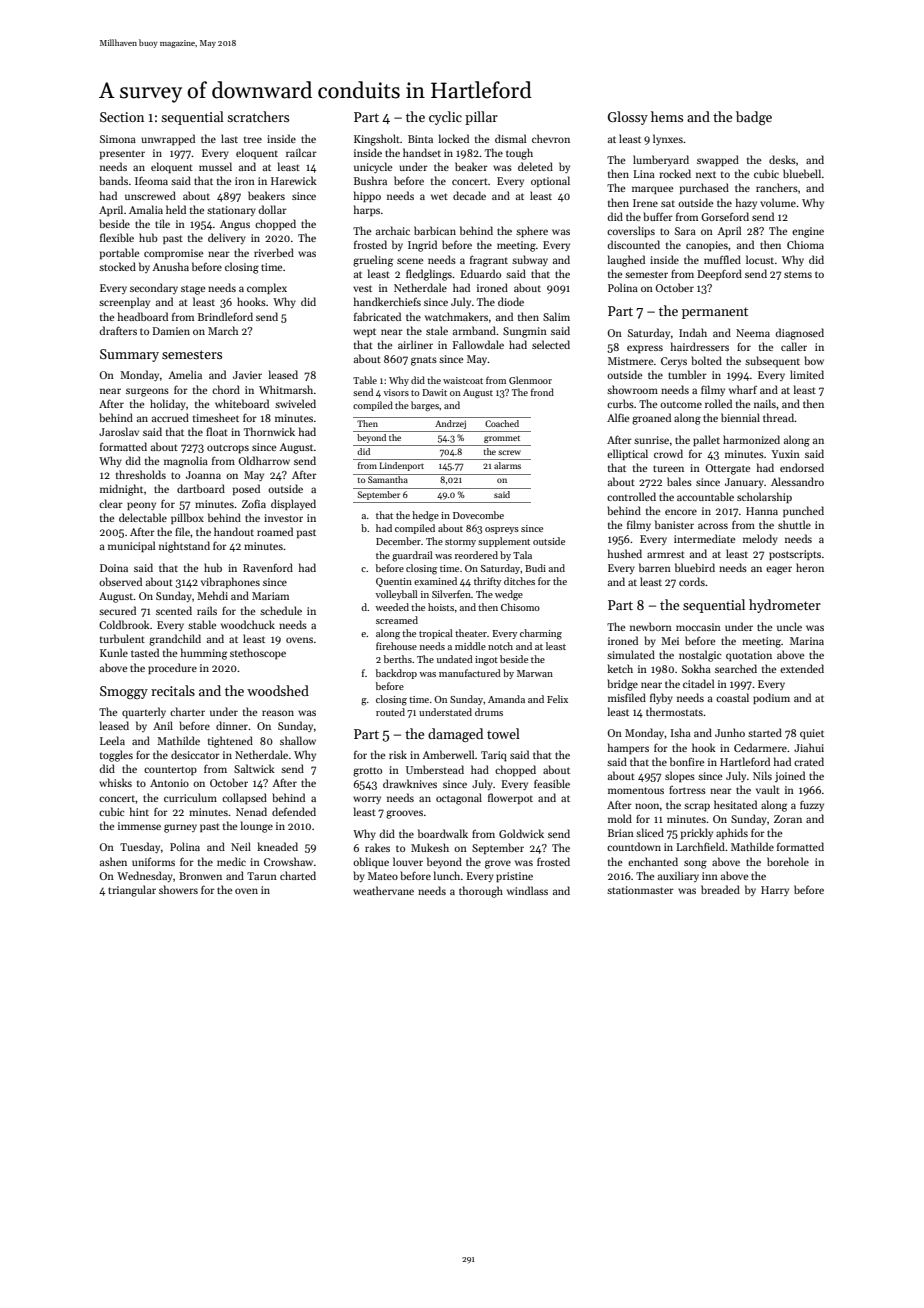 The width and height of the document is (924, 1308). What do you see at coordinates (131, 546) in the document?
I see `municipal` at bounding box center [131, 546].
